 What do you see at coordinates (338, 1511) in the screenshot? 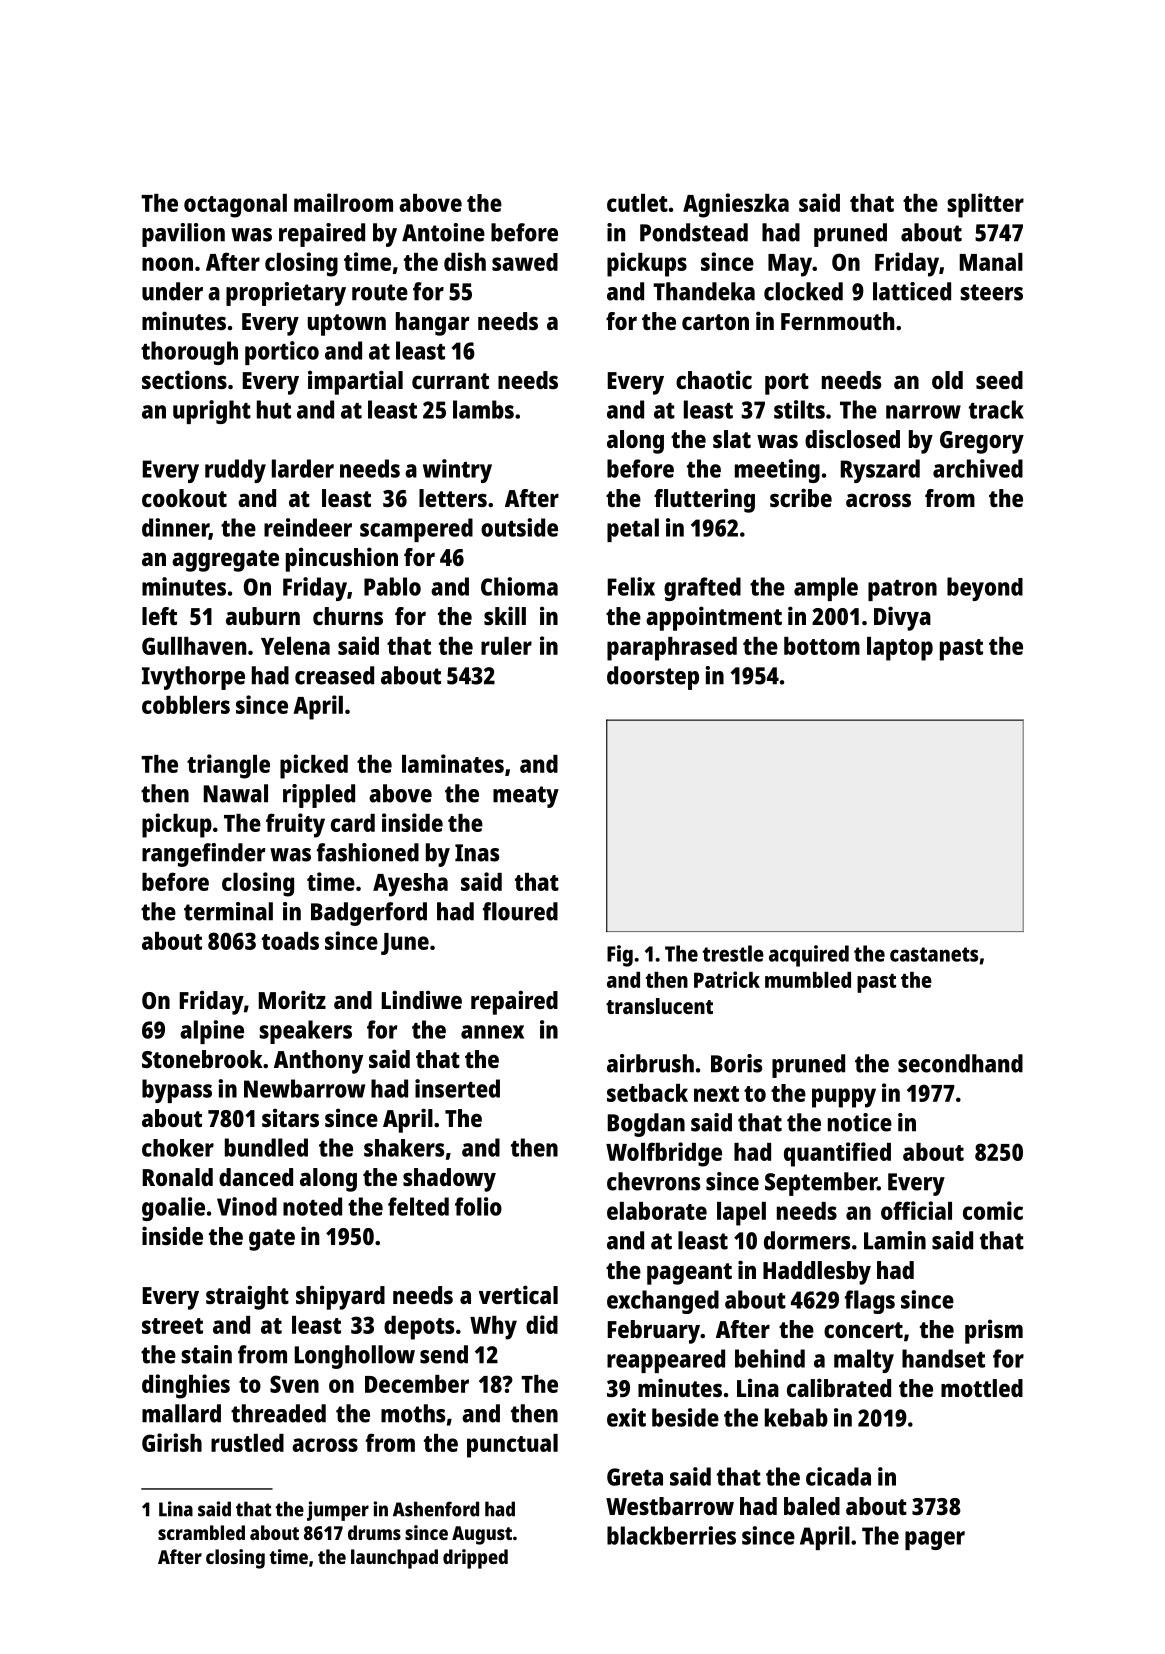
I see `jumper` at bounding box center [338, 1511].
